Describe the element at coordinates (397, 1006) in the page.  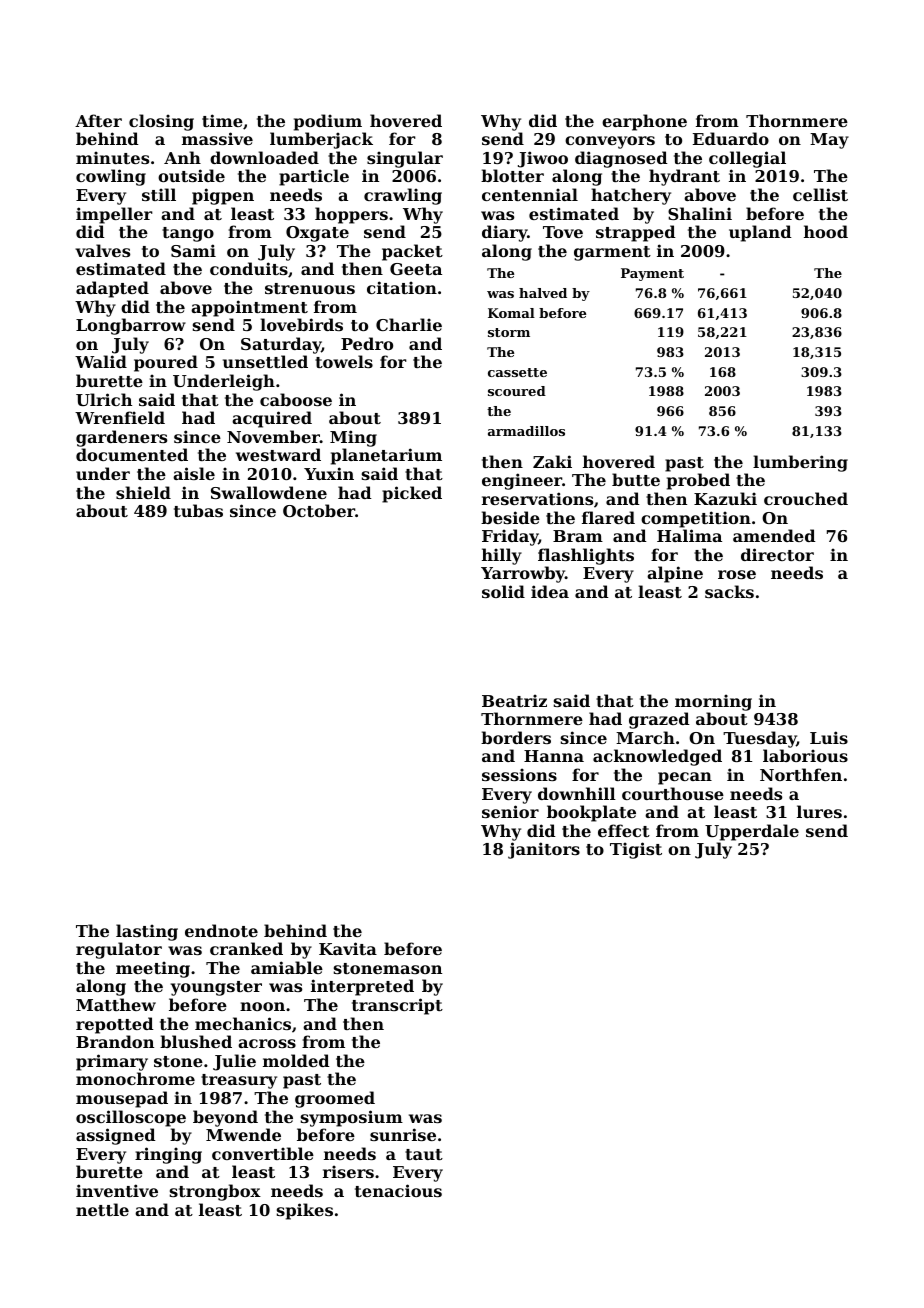
I see `transcript` at that location.
